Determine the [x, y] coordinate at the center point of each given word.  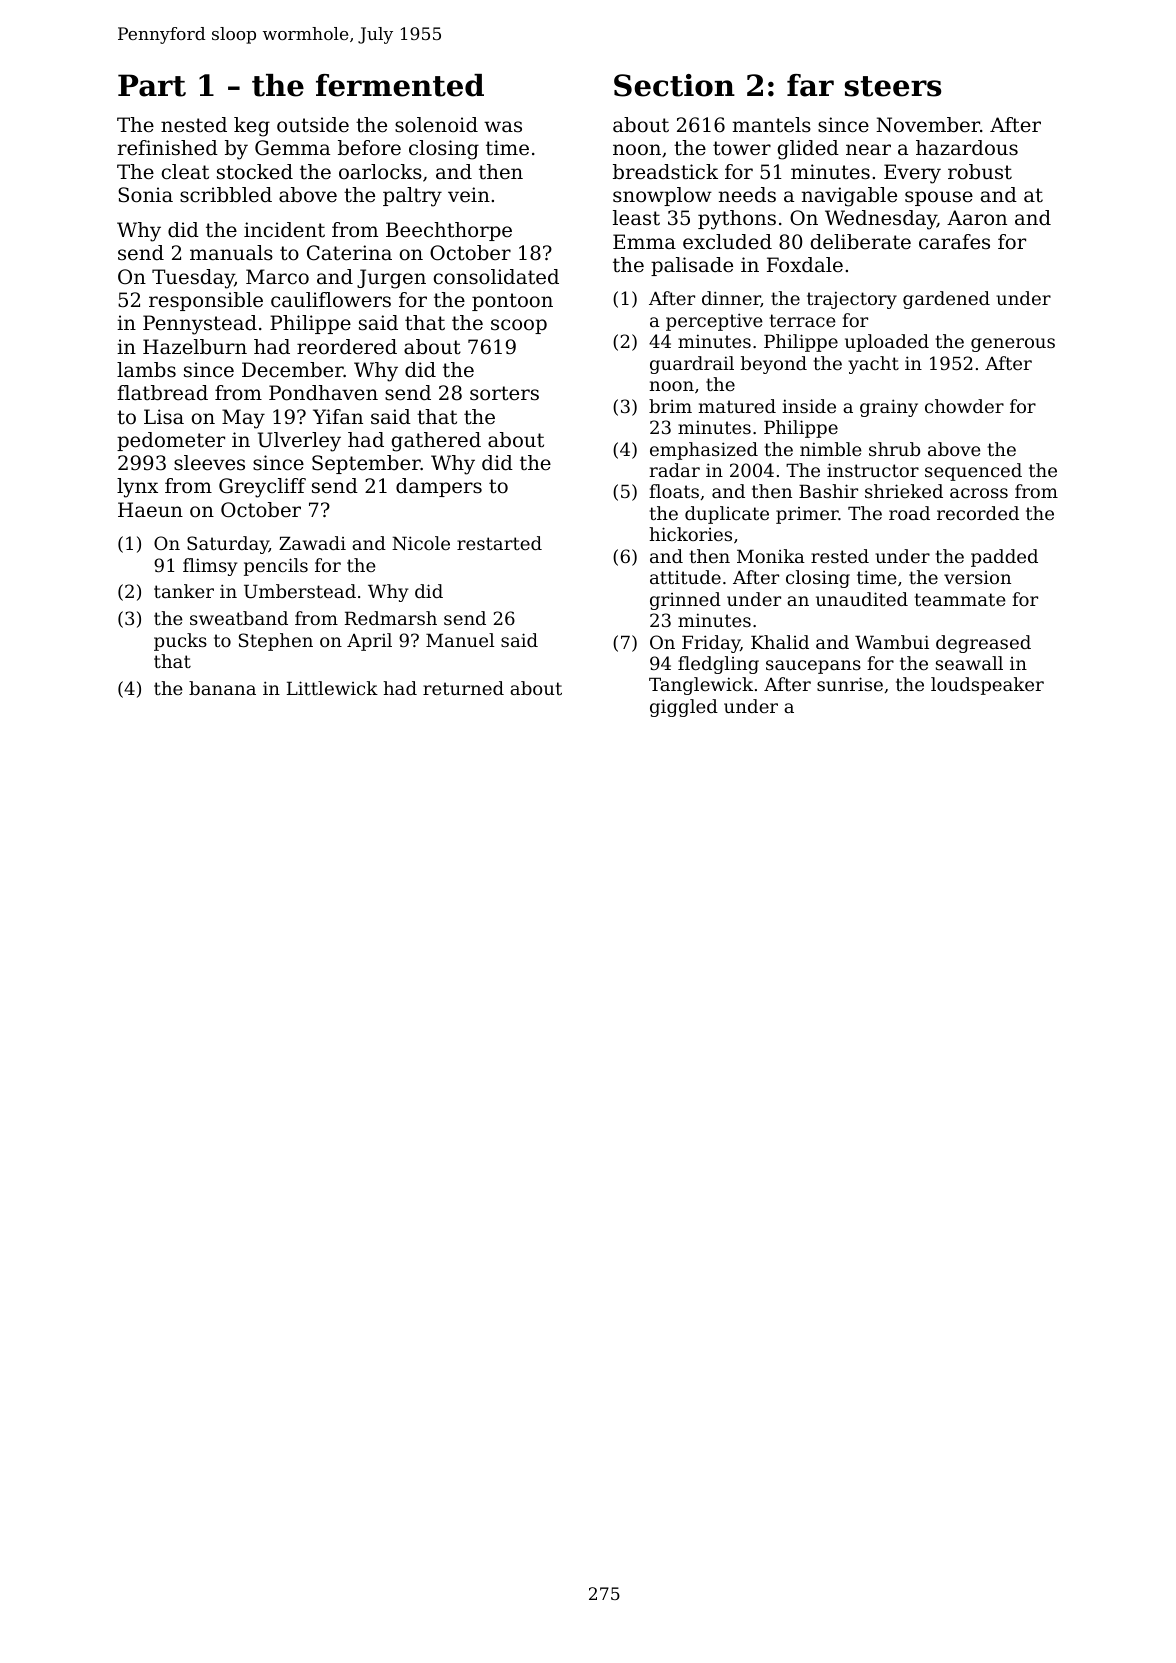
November [928, 125]
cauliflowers [331, 300]
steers [893, 86]
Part [152, 85]
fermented [400, 85]
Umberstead [300, 591]
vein [469, 194]
